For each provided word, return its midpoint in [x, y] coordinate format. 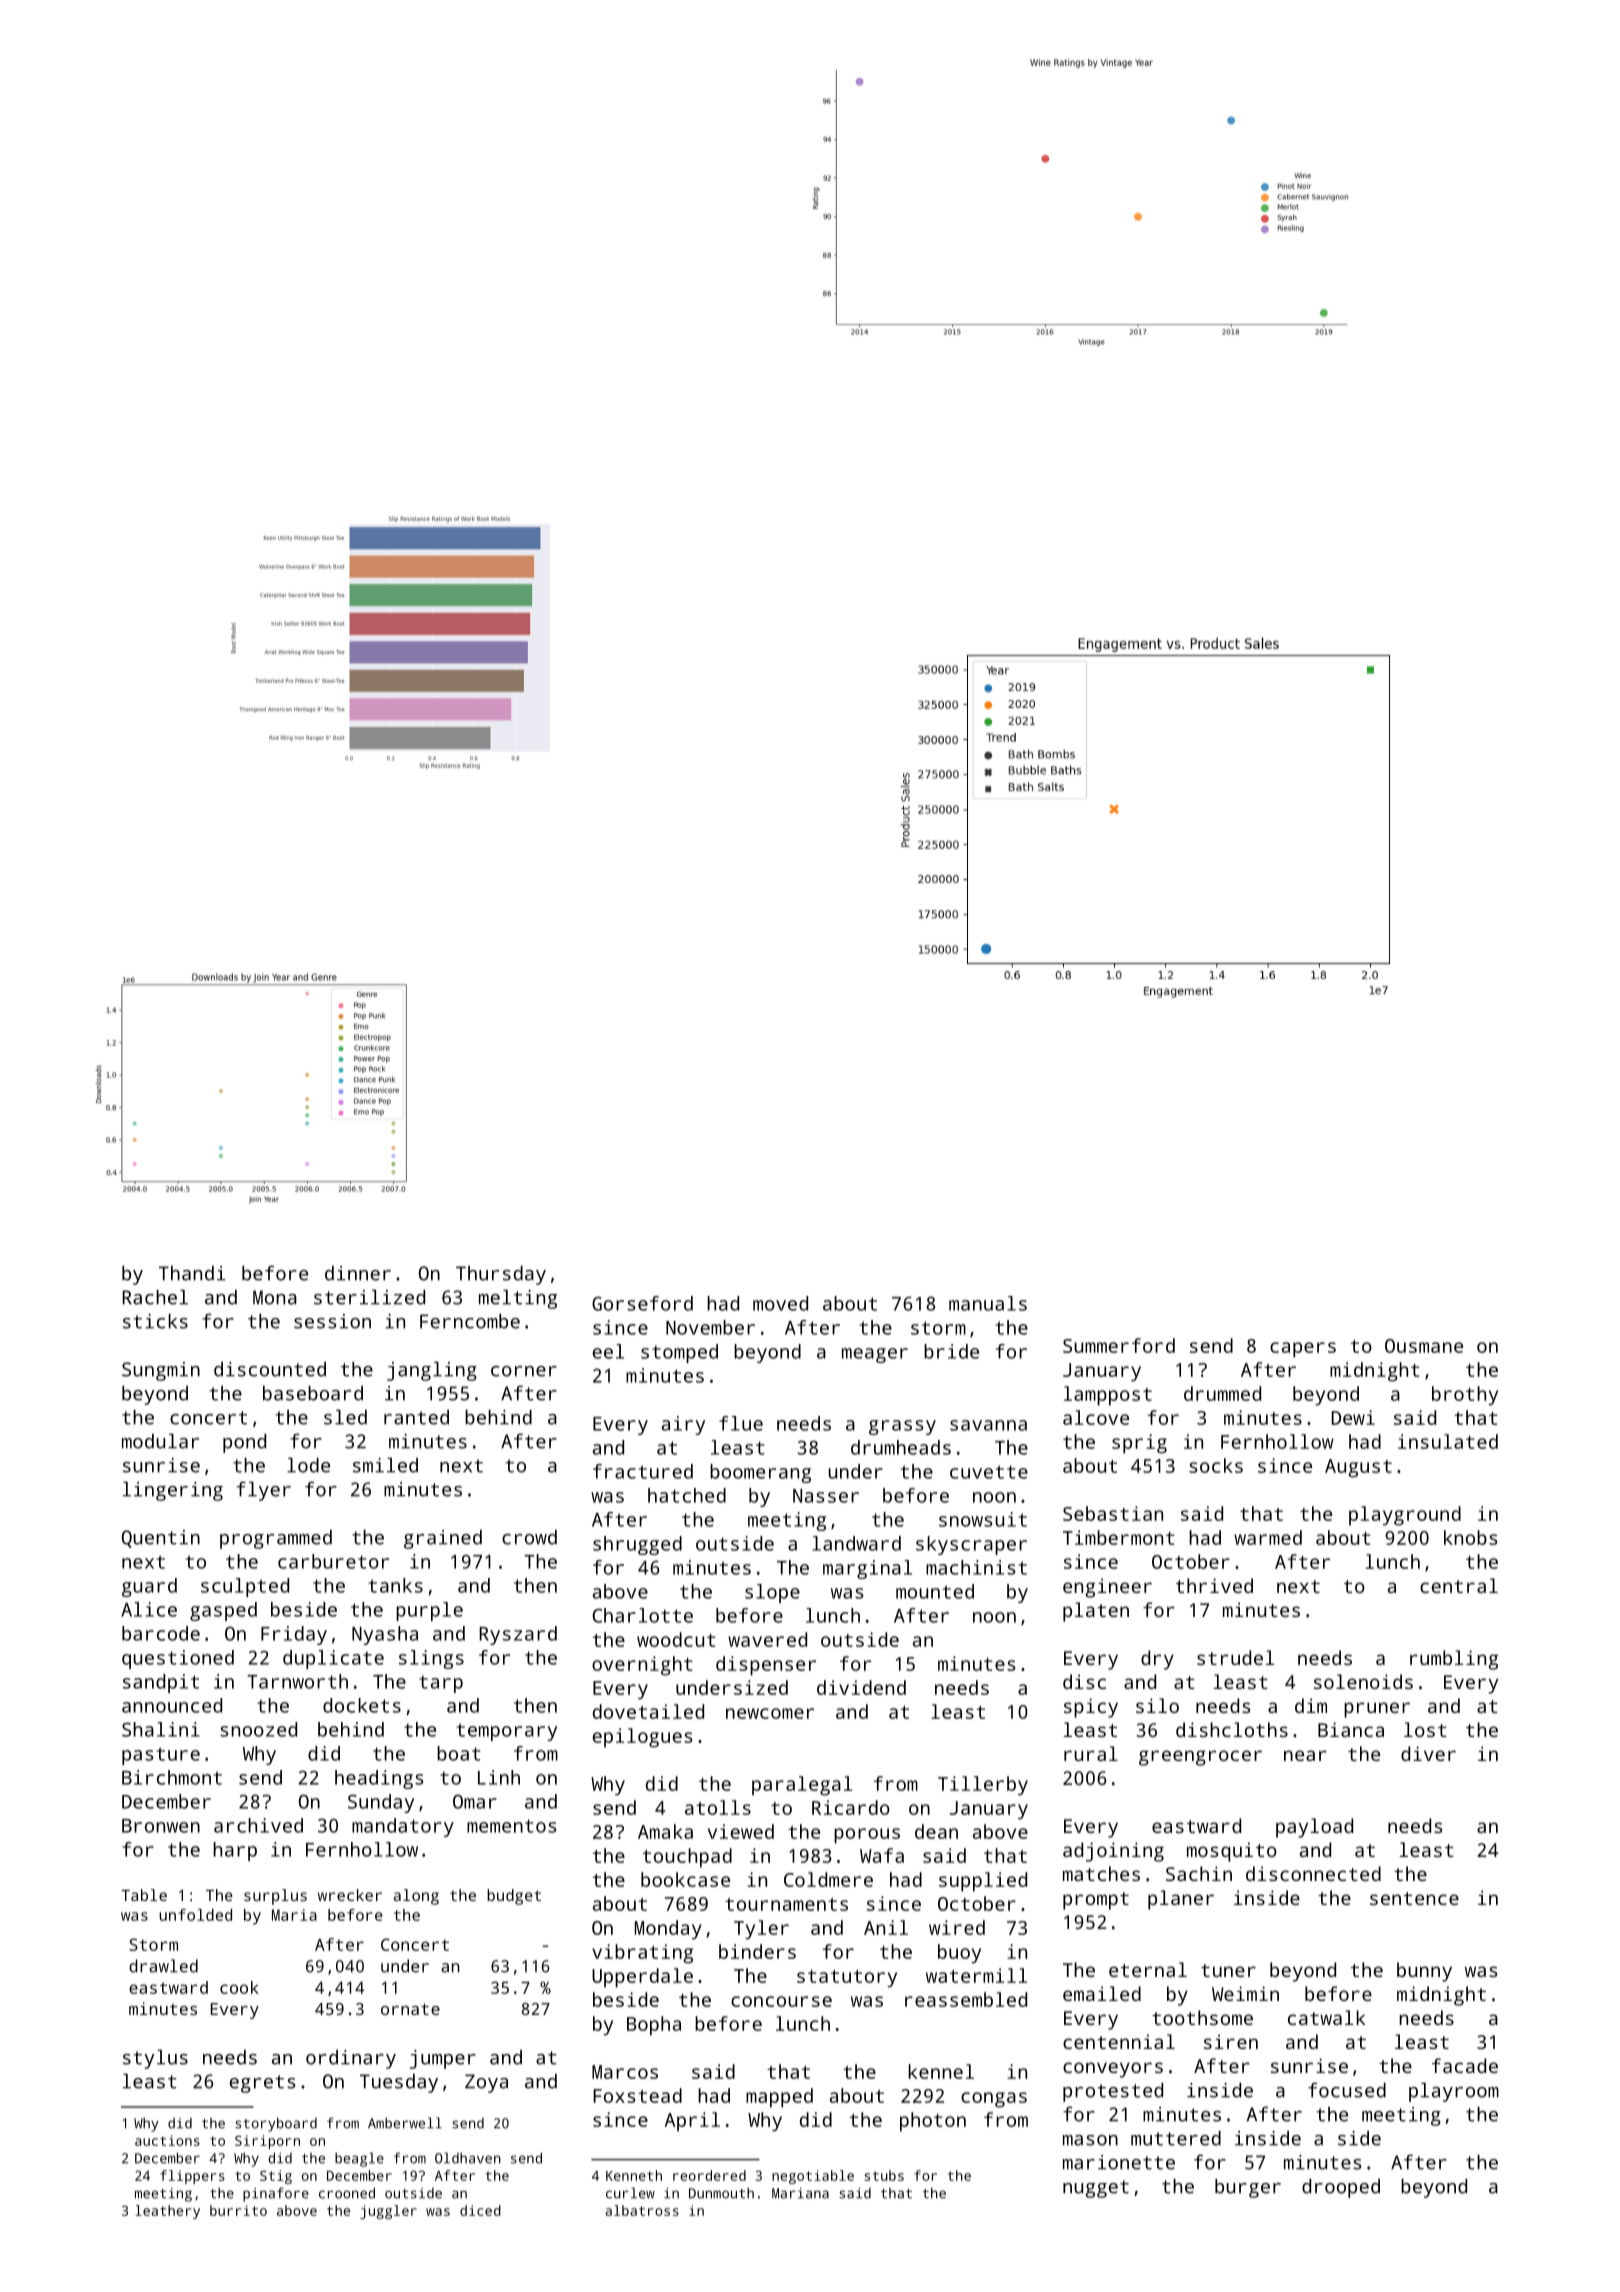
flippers [192, 2177]
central [1459, 1585]
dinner [358, 1273]
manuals [988, 1303]
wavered [767, 1639]
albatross [642, 2210]
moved [780, 1303]
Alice [149, 1609]
